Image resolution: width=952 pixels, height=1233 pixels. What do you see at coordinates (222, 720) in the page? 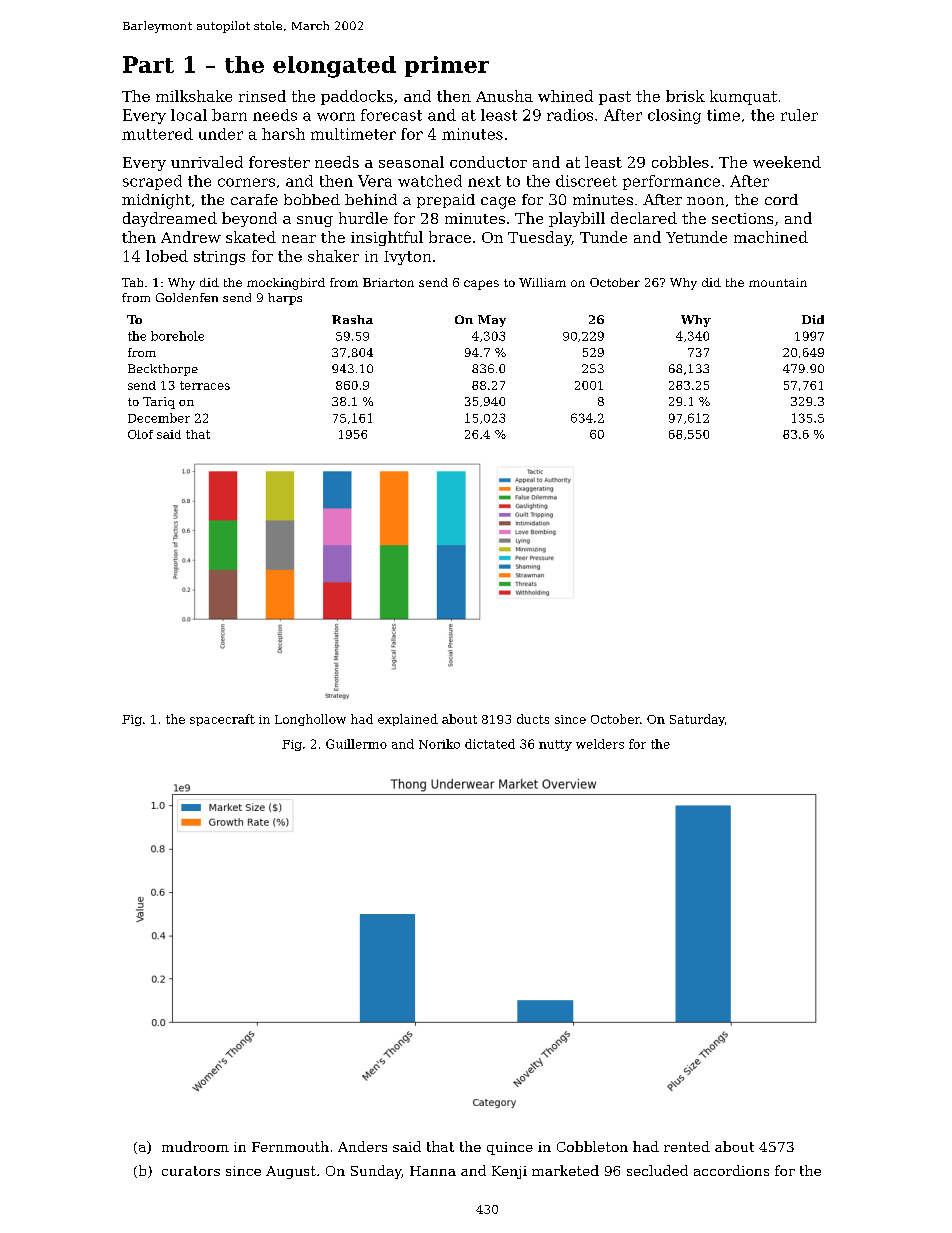
I see `spacecraft` at bounding box center [222, 720].
